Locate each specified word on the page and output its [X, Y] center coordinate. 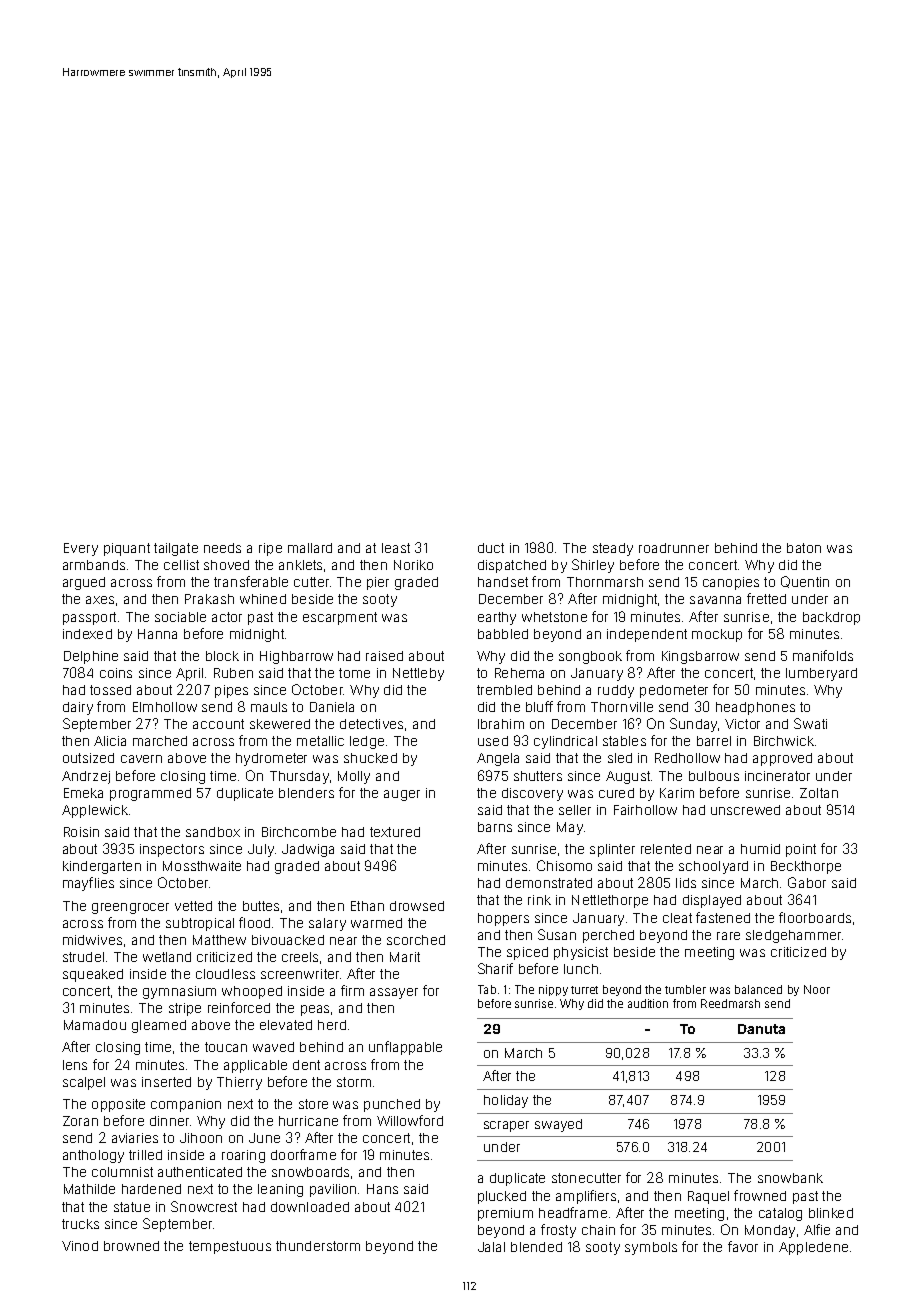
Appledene [813, 1248]
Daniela [332, 707]
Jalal [491, 1247]
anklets [300, 565]
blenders [306, 793]
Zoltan [819, 793]
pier [378, 583]
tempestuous [230, 1247]
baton [804, 548]
